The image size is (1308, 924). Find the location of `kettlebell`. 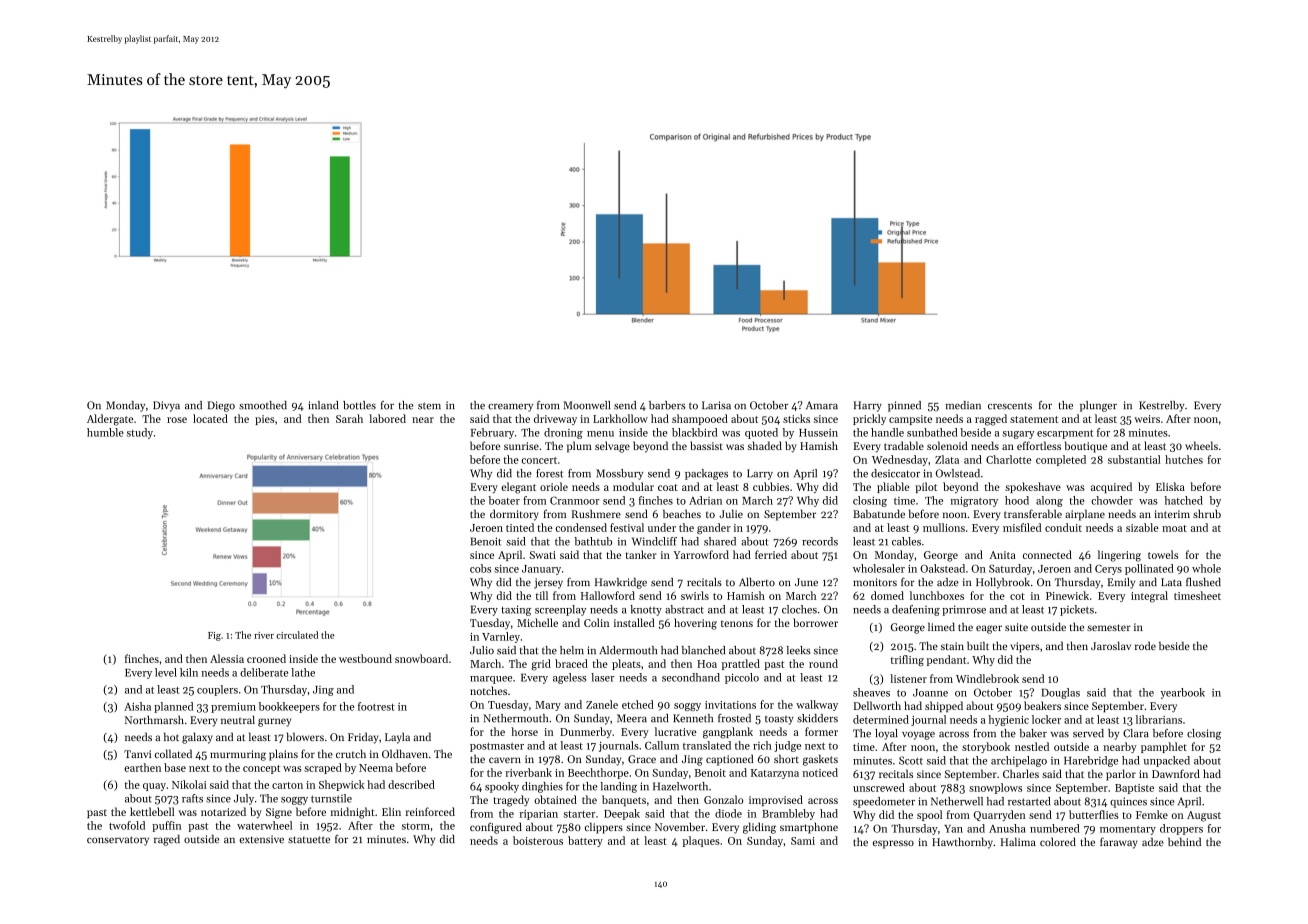

kettlebell is located at coordinates (152, 811).
